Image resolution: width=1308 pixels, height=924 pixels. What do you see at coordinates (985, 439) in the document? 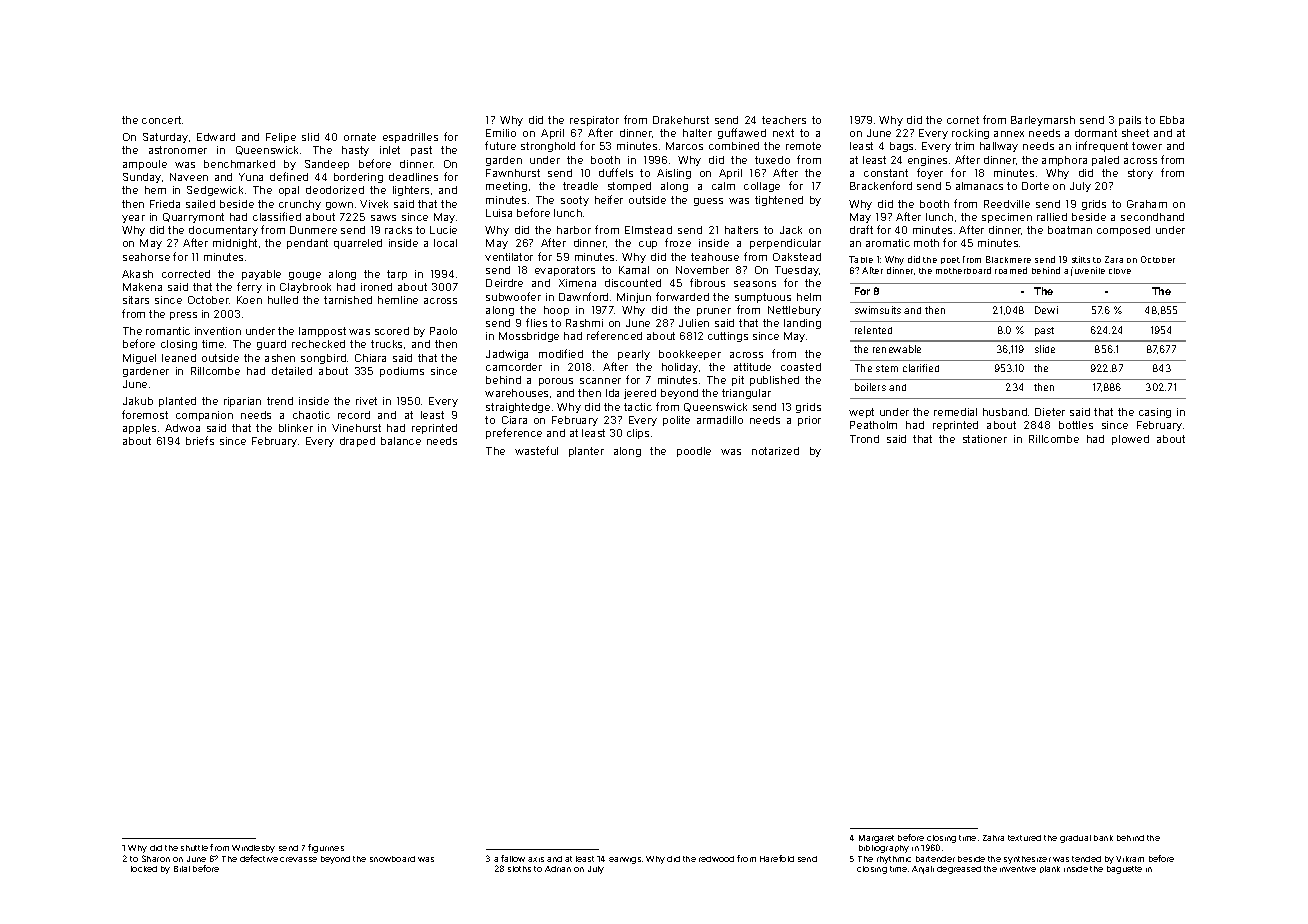
I see `stationer` at bounding box center [985, 439].
